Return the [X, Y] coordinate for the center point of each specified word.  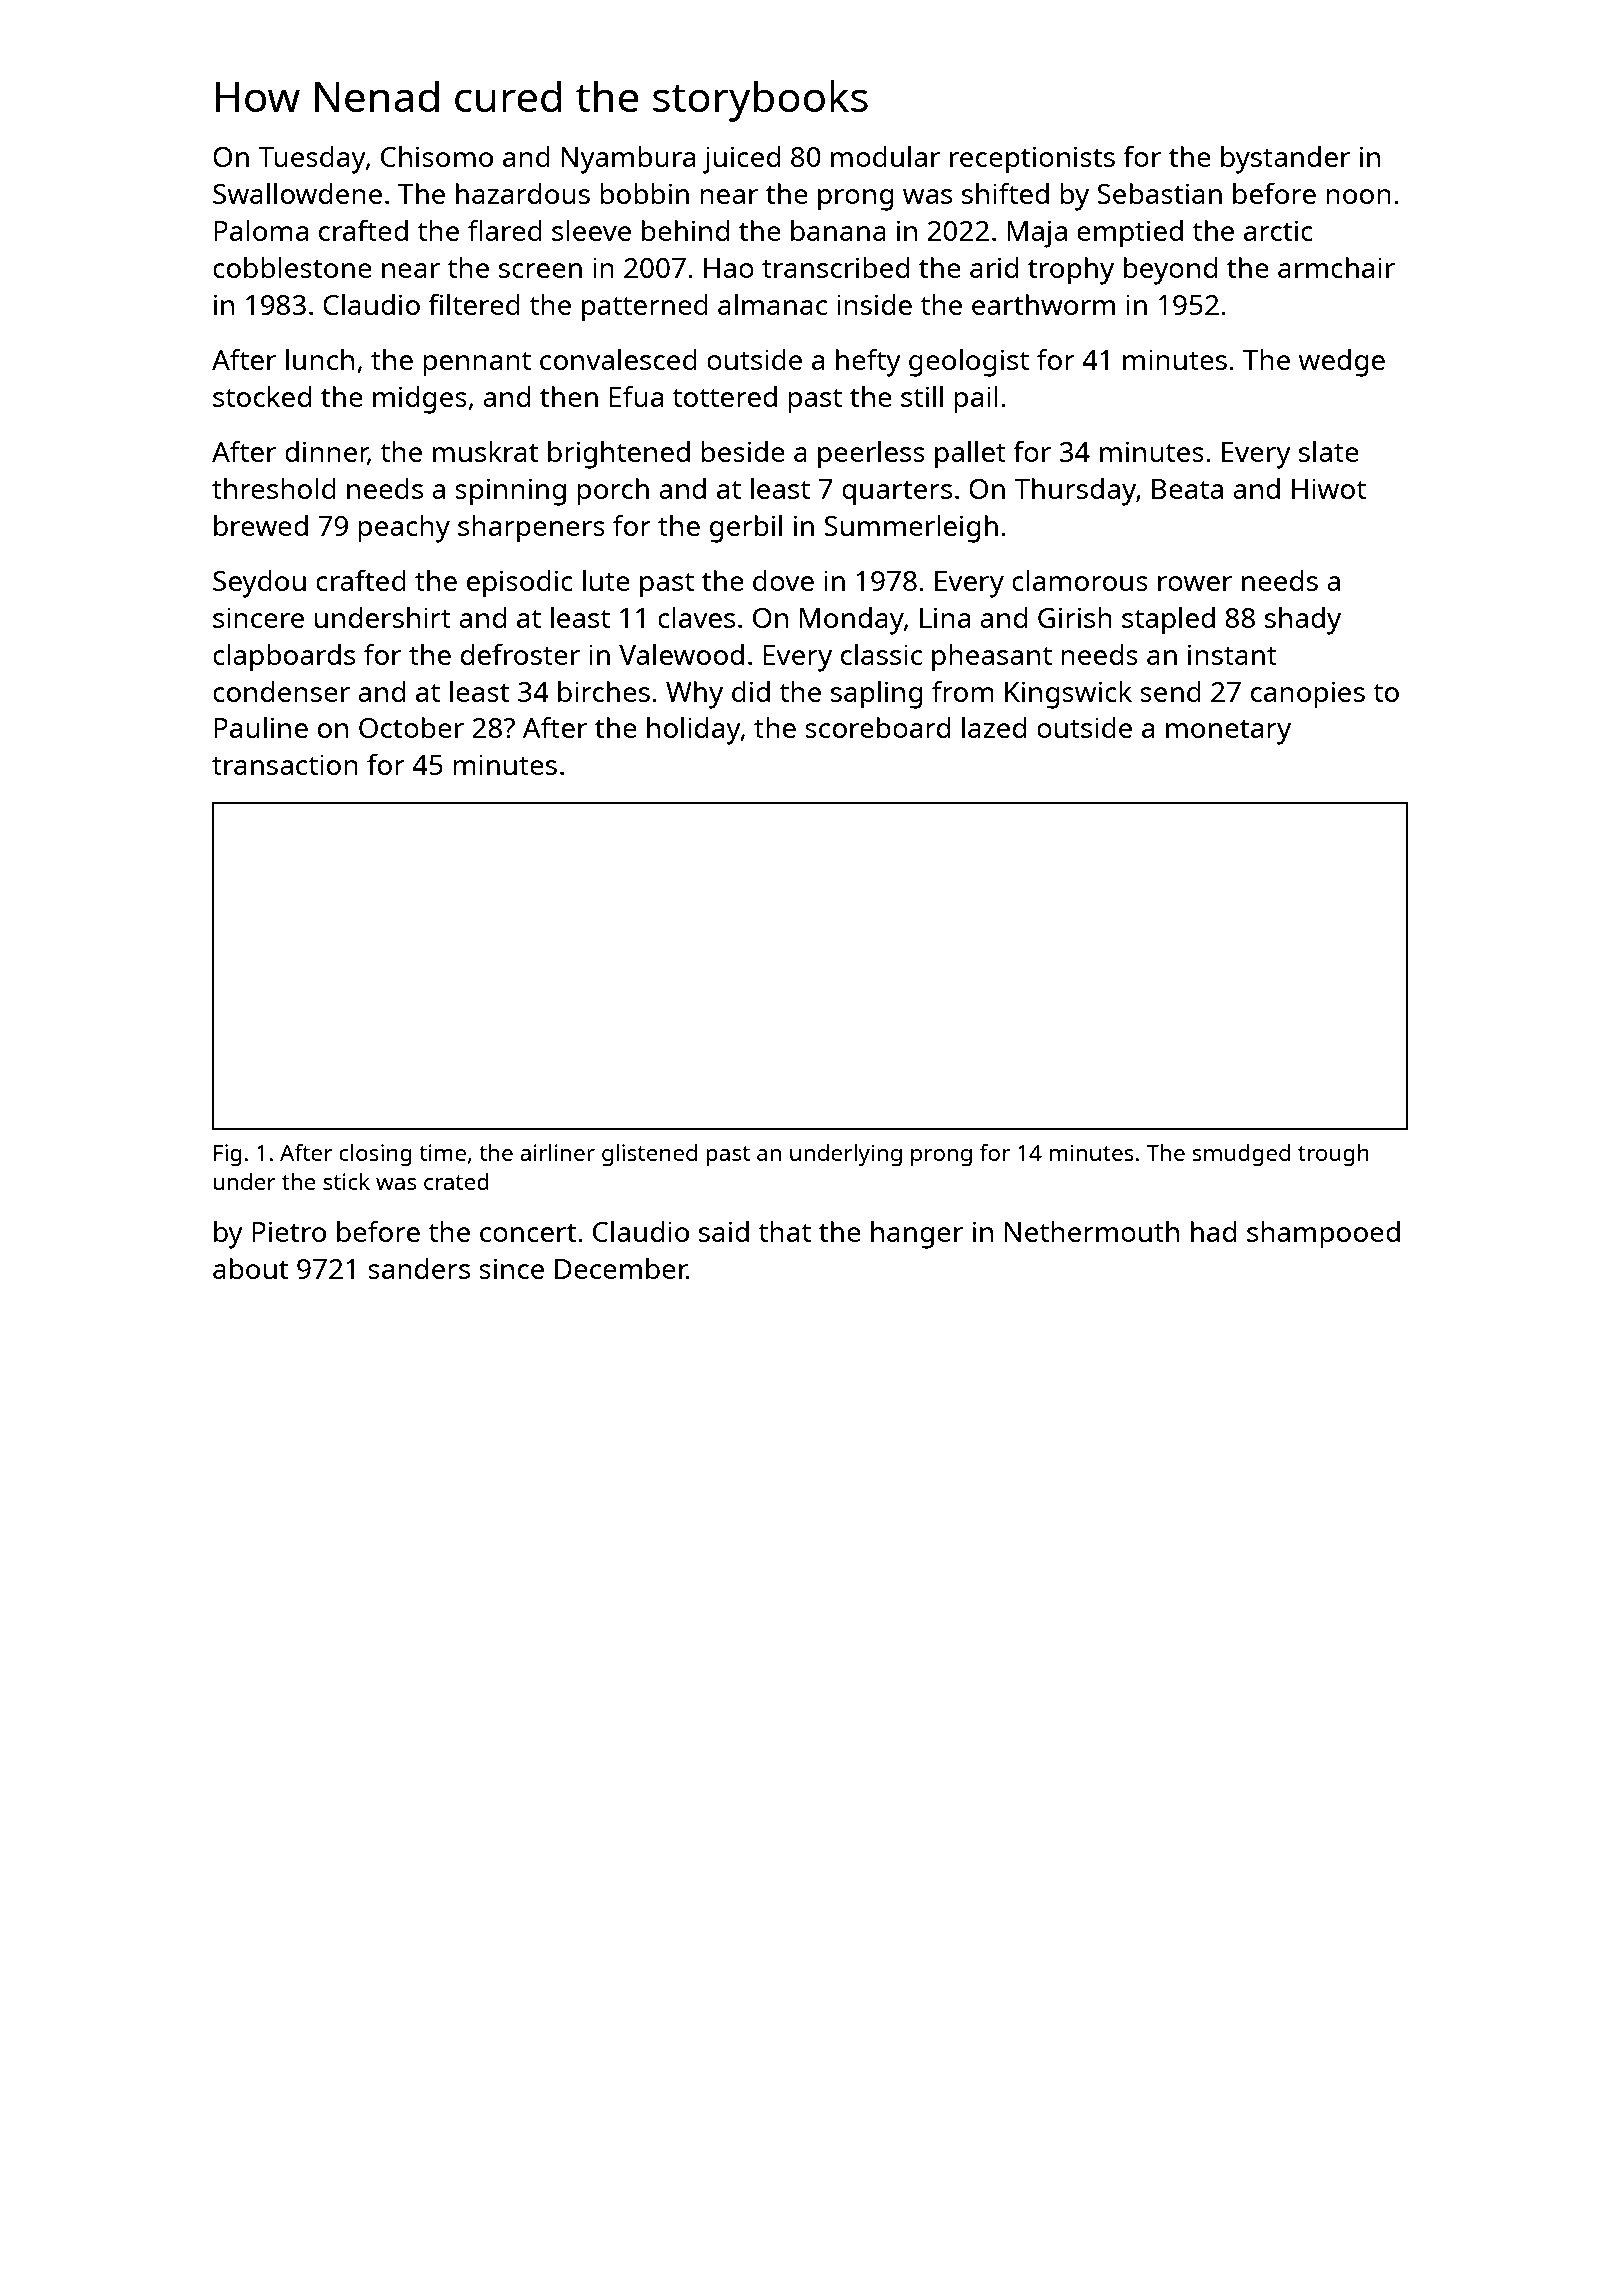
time [442, 1152]
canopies [1308, 695]
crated [456, 1181]
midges [420, 400]
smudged [1241, 1155]
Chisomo [437, 156]
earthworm [1043, 304]
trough [1333, 1155]
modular [885, 156]
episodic [520, 584]
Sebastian [1159, 193]
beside [743, 451]
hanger [917, 1235]
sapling [876, 695]
